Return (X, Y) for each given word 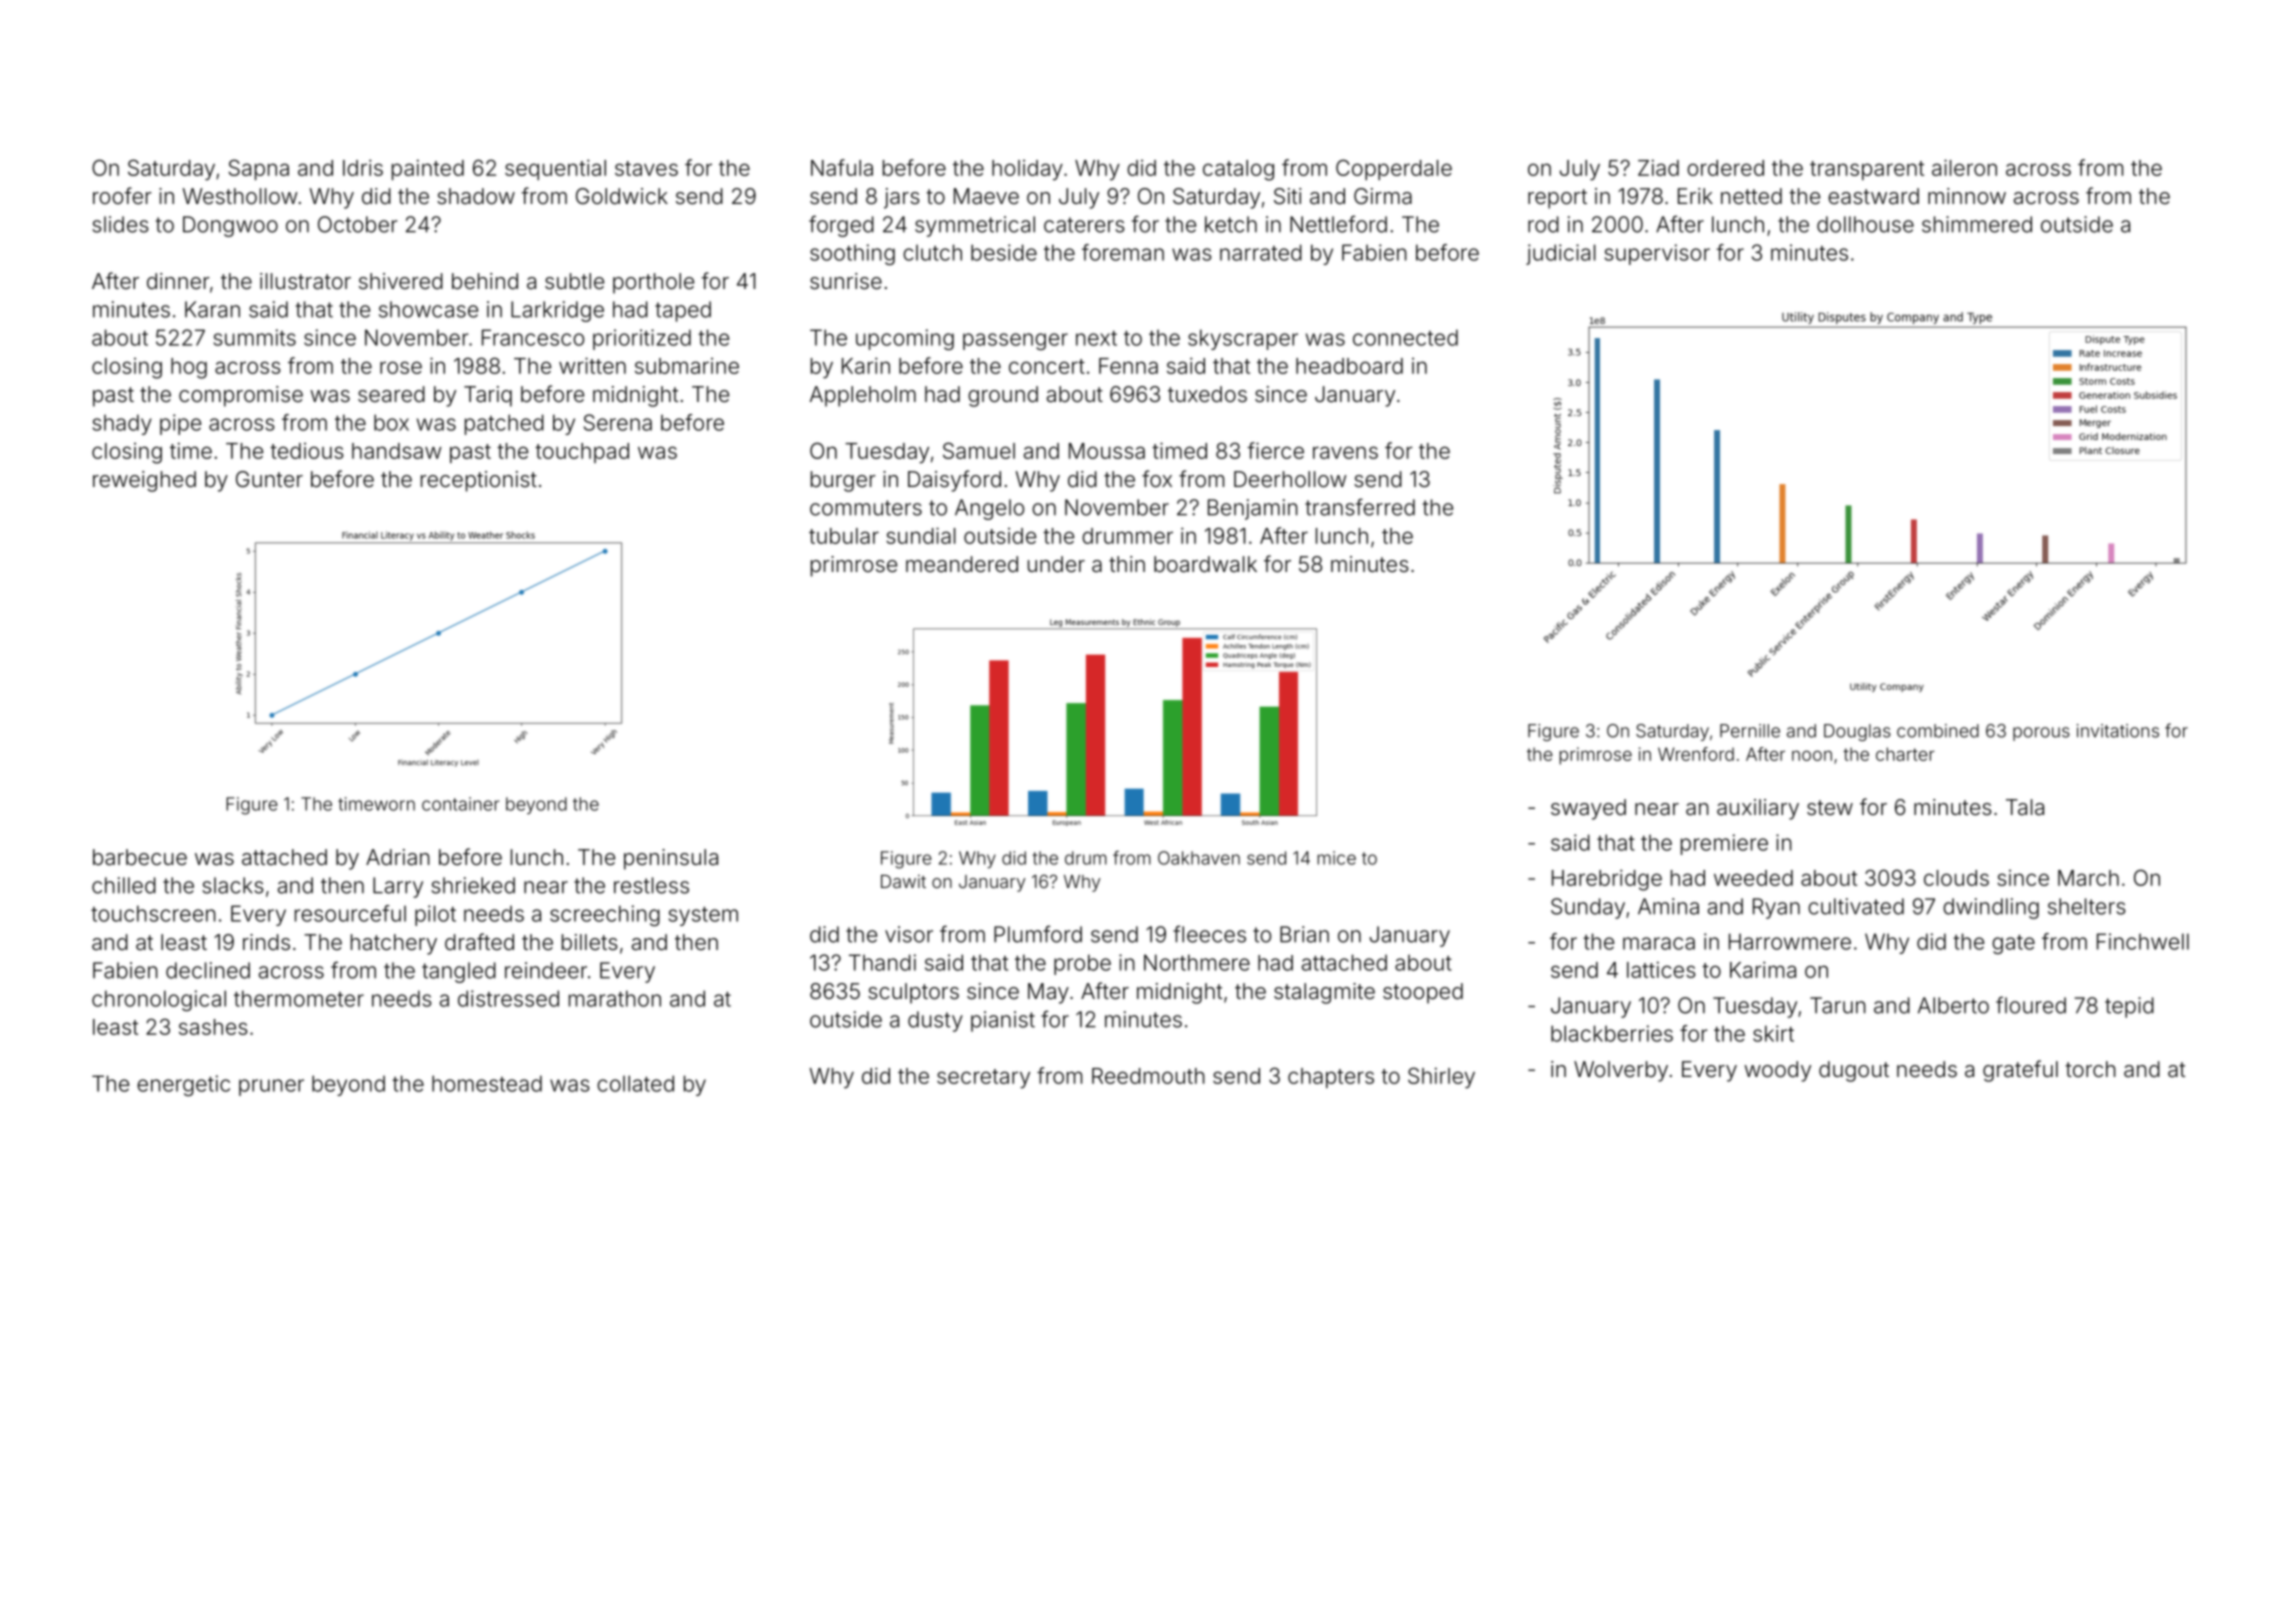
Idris (363, 167)
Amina (1668, 906)
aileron (1964, 167)
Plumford (1038, 934)
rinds (266, 942)
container (460, 804)
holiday (1027, 170)
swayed (1588, 809)
